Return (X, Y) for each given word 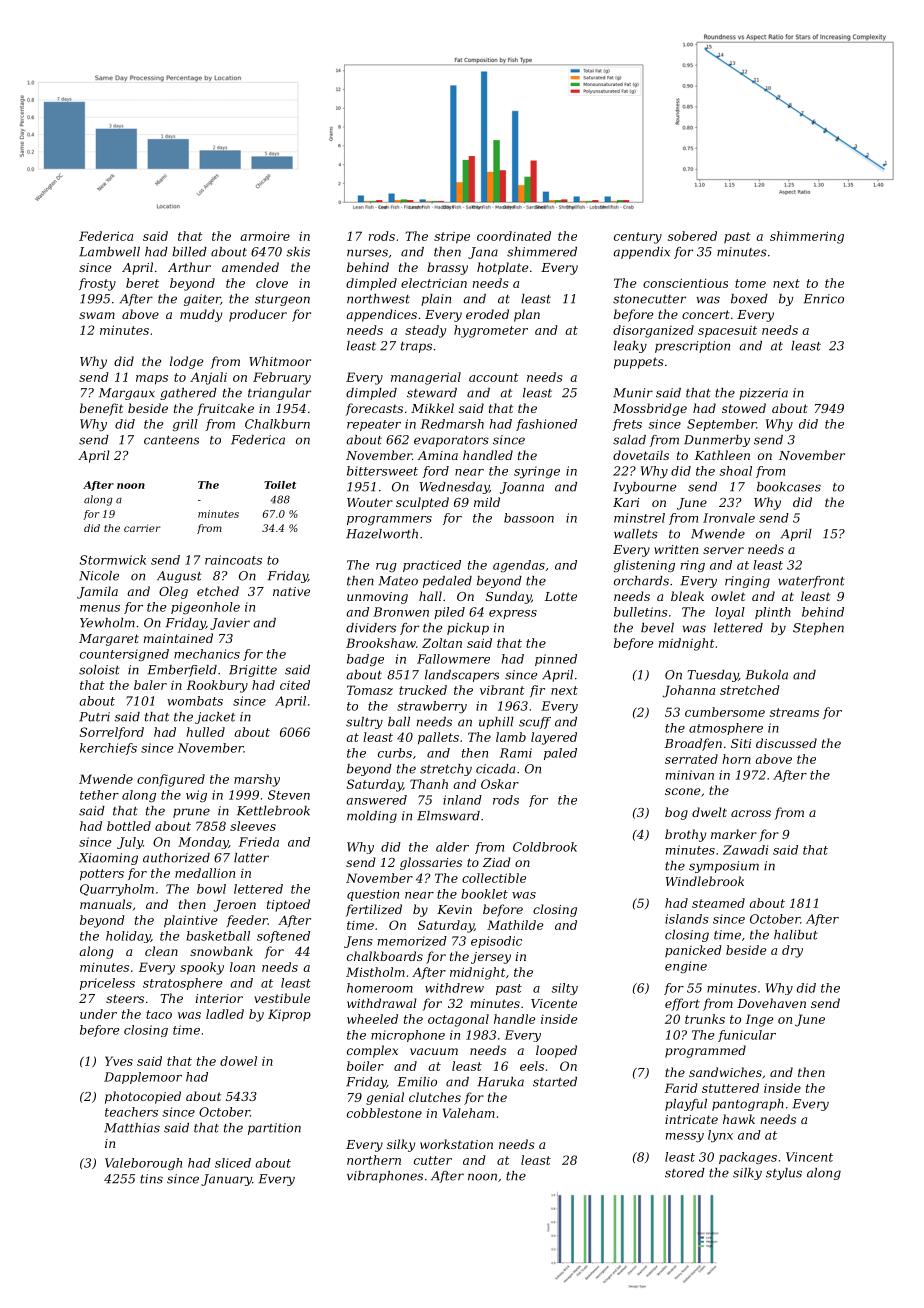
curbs (395, 753)
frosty (97, 284)
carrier (142, 528)
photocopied (143, 1097)
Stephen (818, 629)
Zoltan (442, 643)
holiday (128, 937)
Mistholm (375, 972)
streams (794, 712)
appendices (381, 315)
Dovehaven (771, 1003)
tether (99, 795)
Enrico (824, 299)
